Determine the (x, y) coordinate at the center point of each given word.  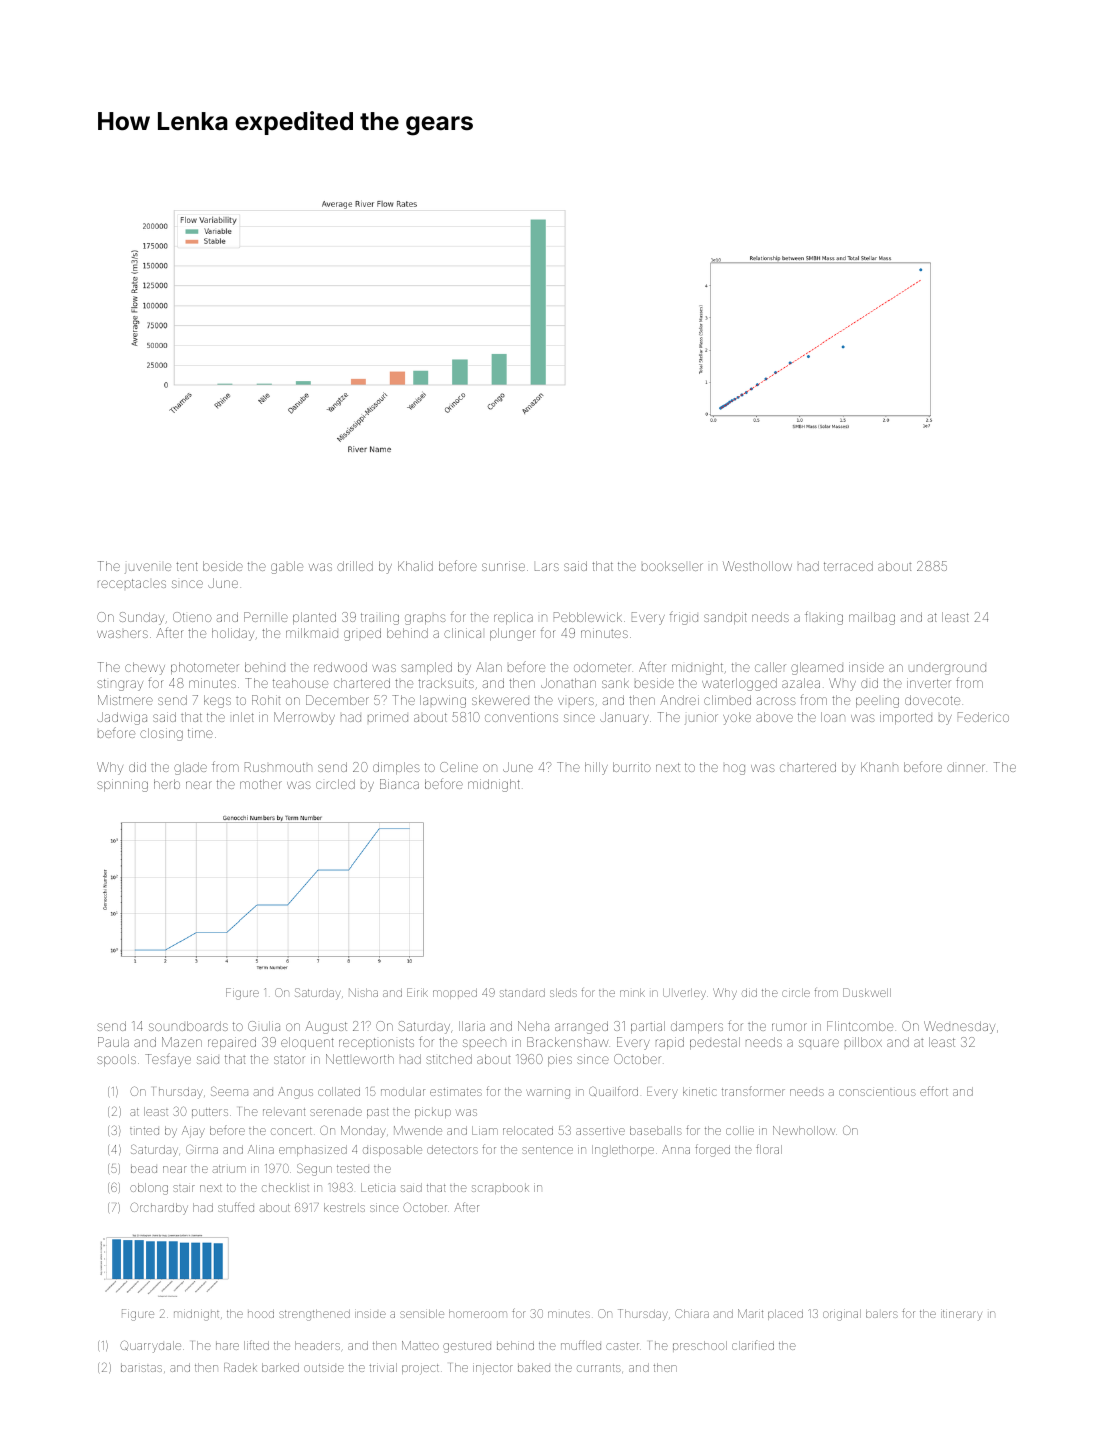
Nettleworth (360, 1059)
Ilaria (472, 1026)
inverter (929, 683)
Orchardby (159, 1208)
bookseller (672, 566)
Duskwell (867, 992)
